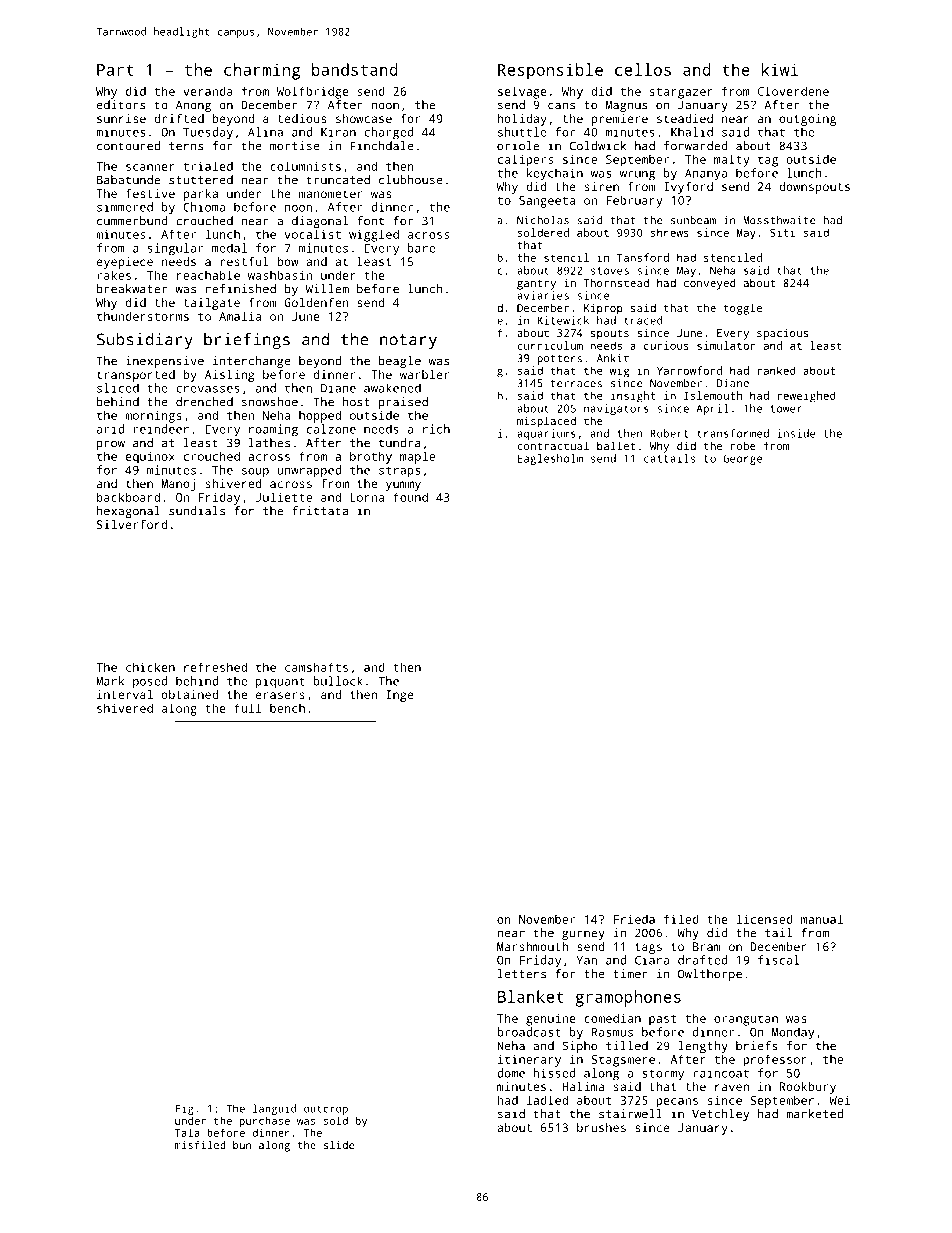 Image resolution: width=952 pixels, height=1233 pixels. Describe the element at coordinates (579, 1047) in the screenshot. I see `Sipho` at that location.
